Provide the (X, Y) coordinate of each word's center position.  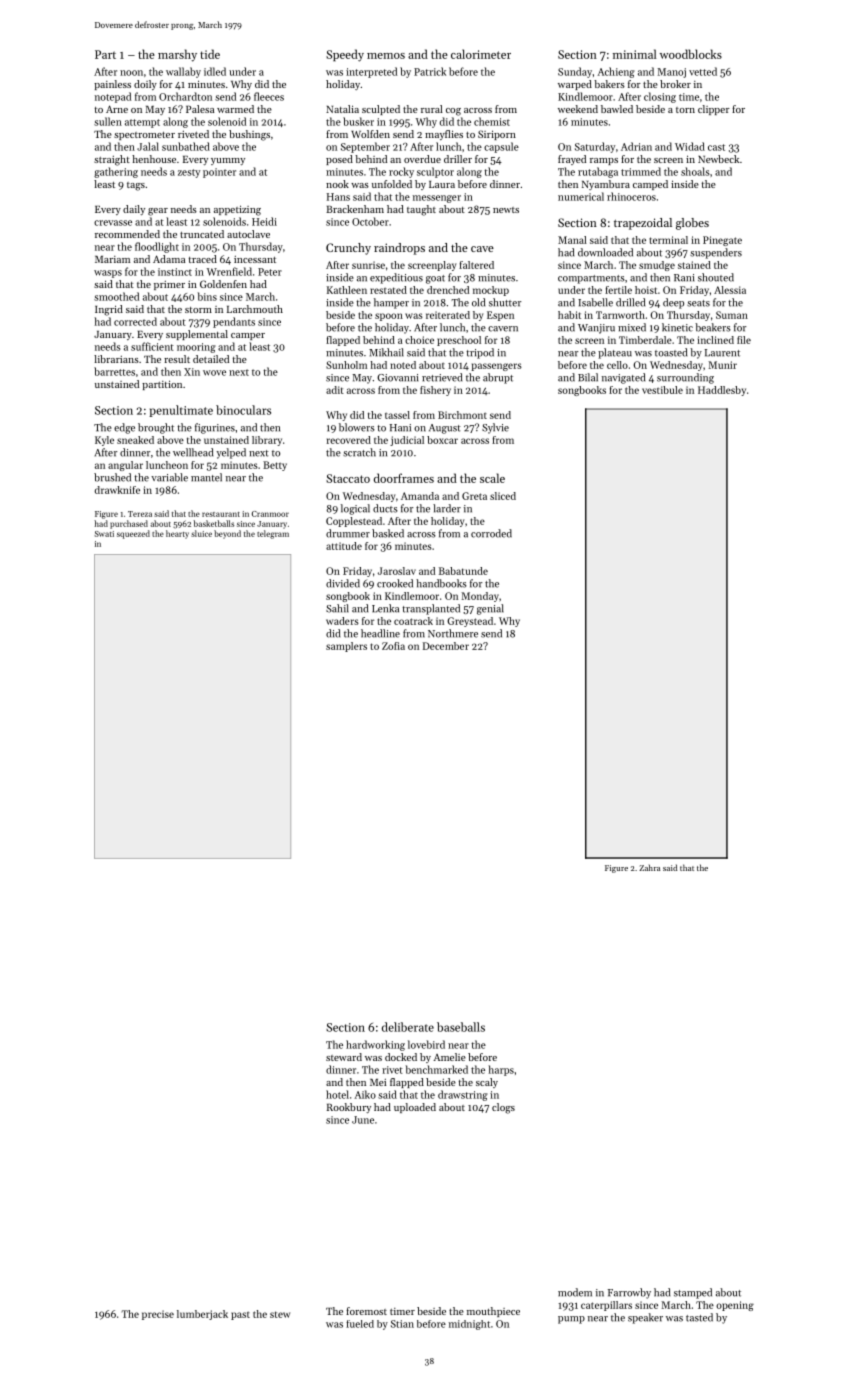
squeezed (133, 534)
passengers (496, 367)
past (240, 1316)
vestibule (662, 390)
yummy (228, 161)
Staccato (348, 478)
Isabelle (595, 302)
